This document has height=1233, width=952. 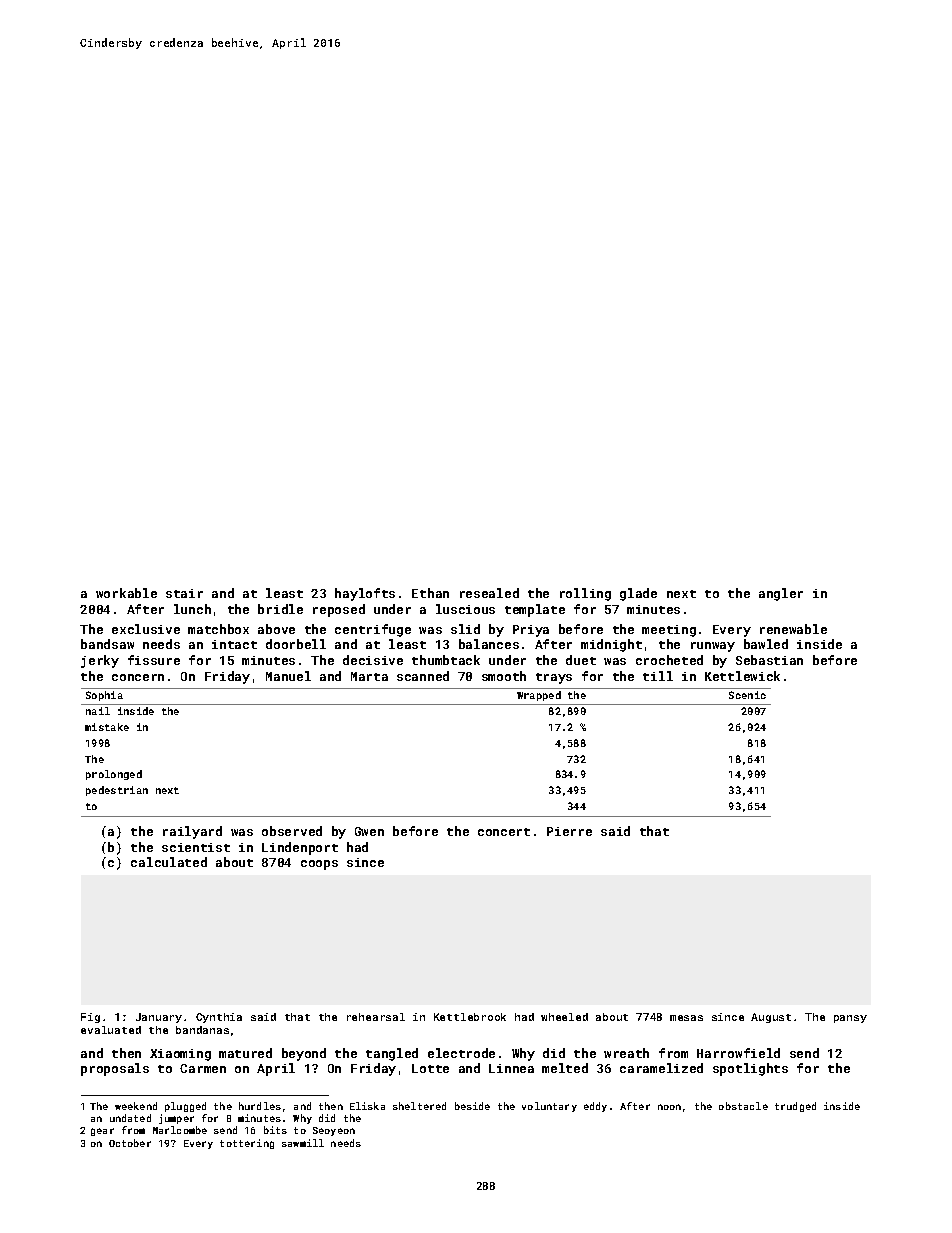 What do you see at coordinates (169, 862) in the document?
I see `calculated` at bounding box center [169, 862].
